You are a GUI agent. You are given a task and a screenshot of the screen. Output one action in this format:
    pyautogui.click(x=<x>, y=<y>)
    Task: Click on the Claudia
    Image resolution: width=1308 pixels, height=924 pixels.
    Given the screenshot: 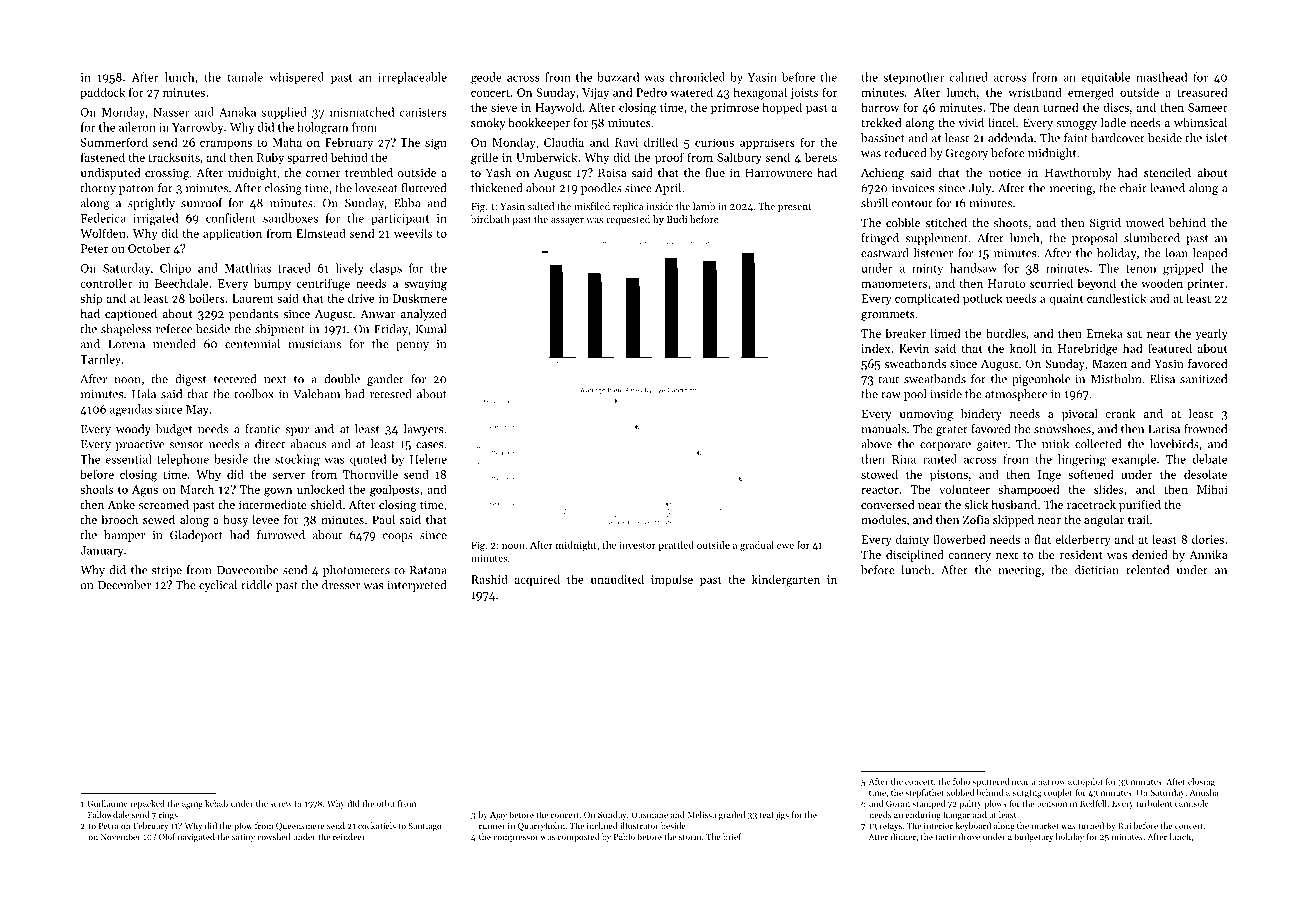 What is the action you would take?
    pyautogui.click(x=564, y=142)
